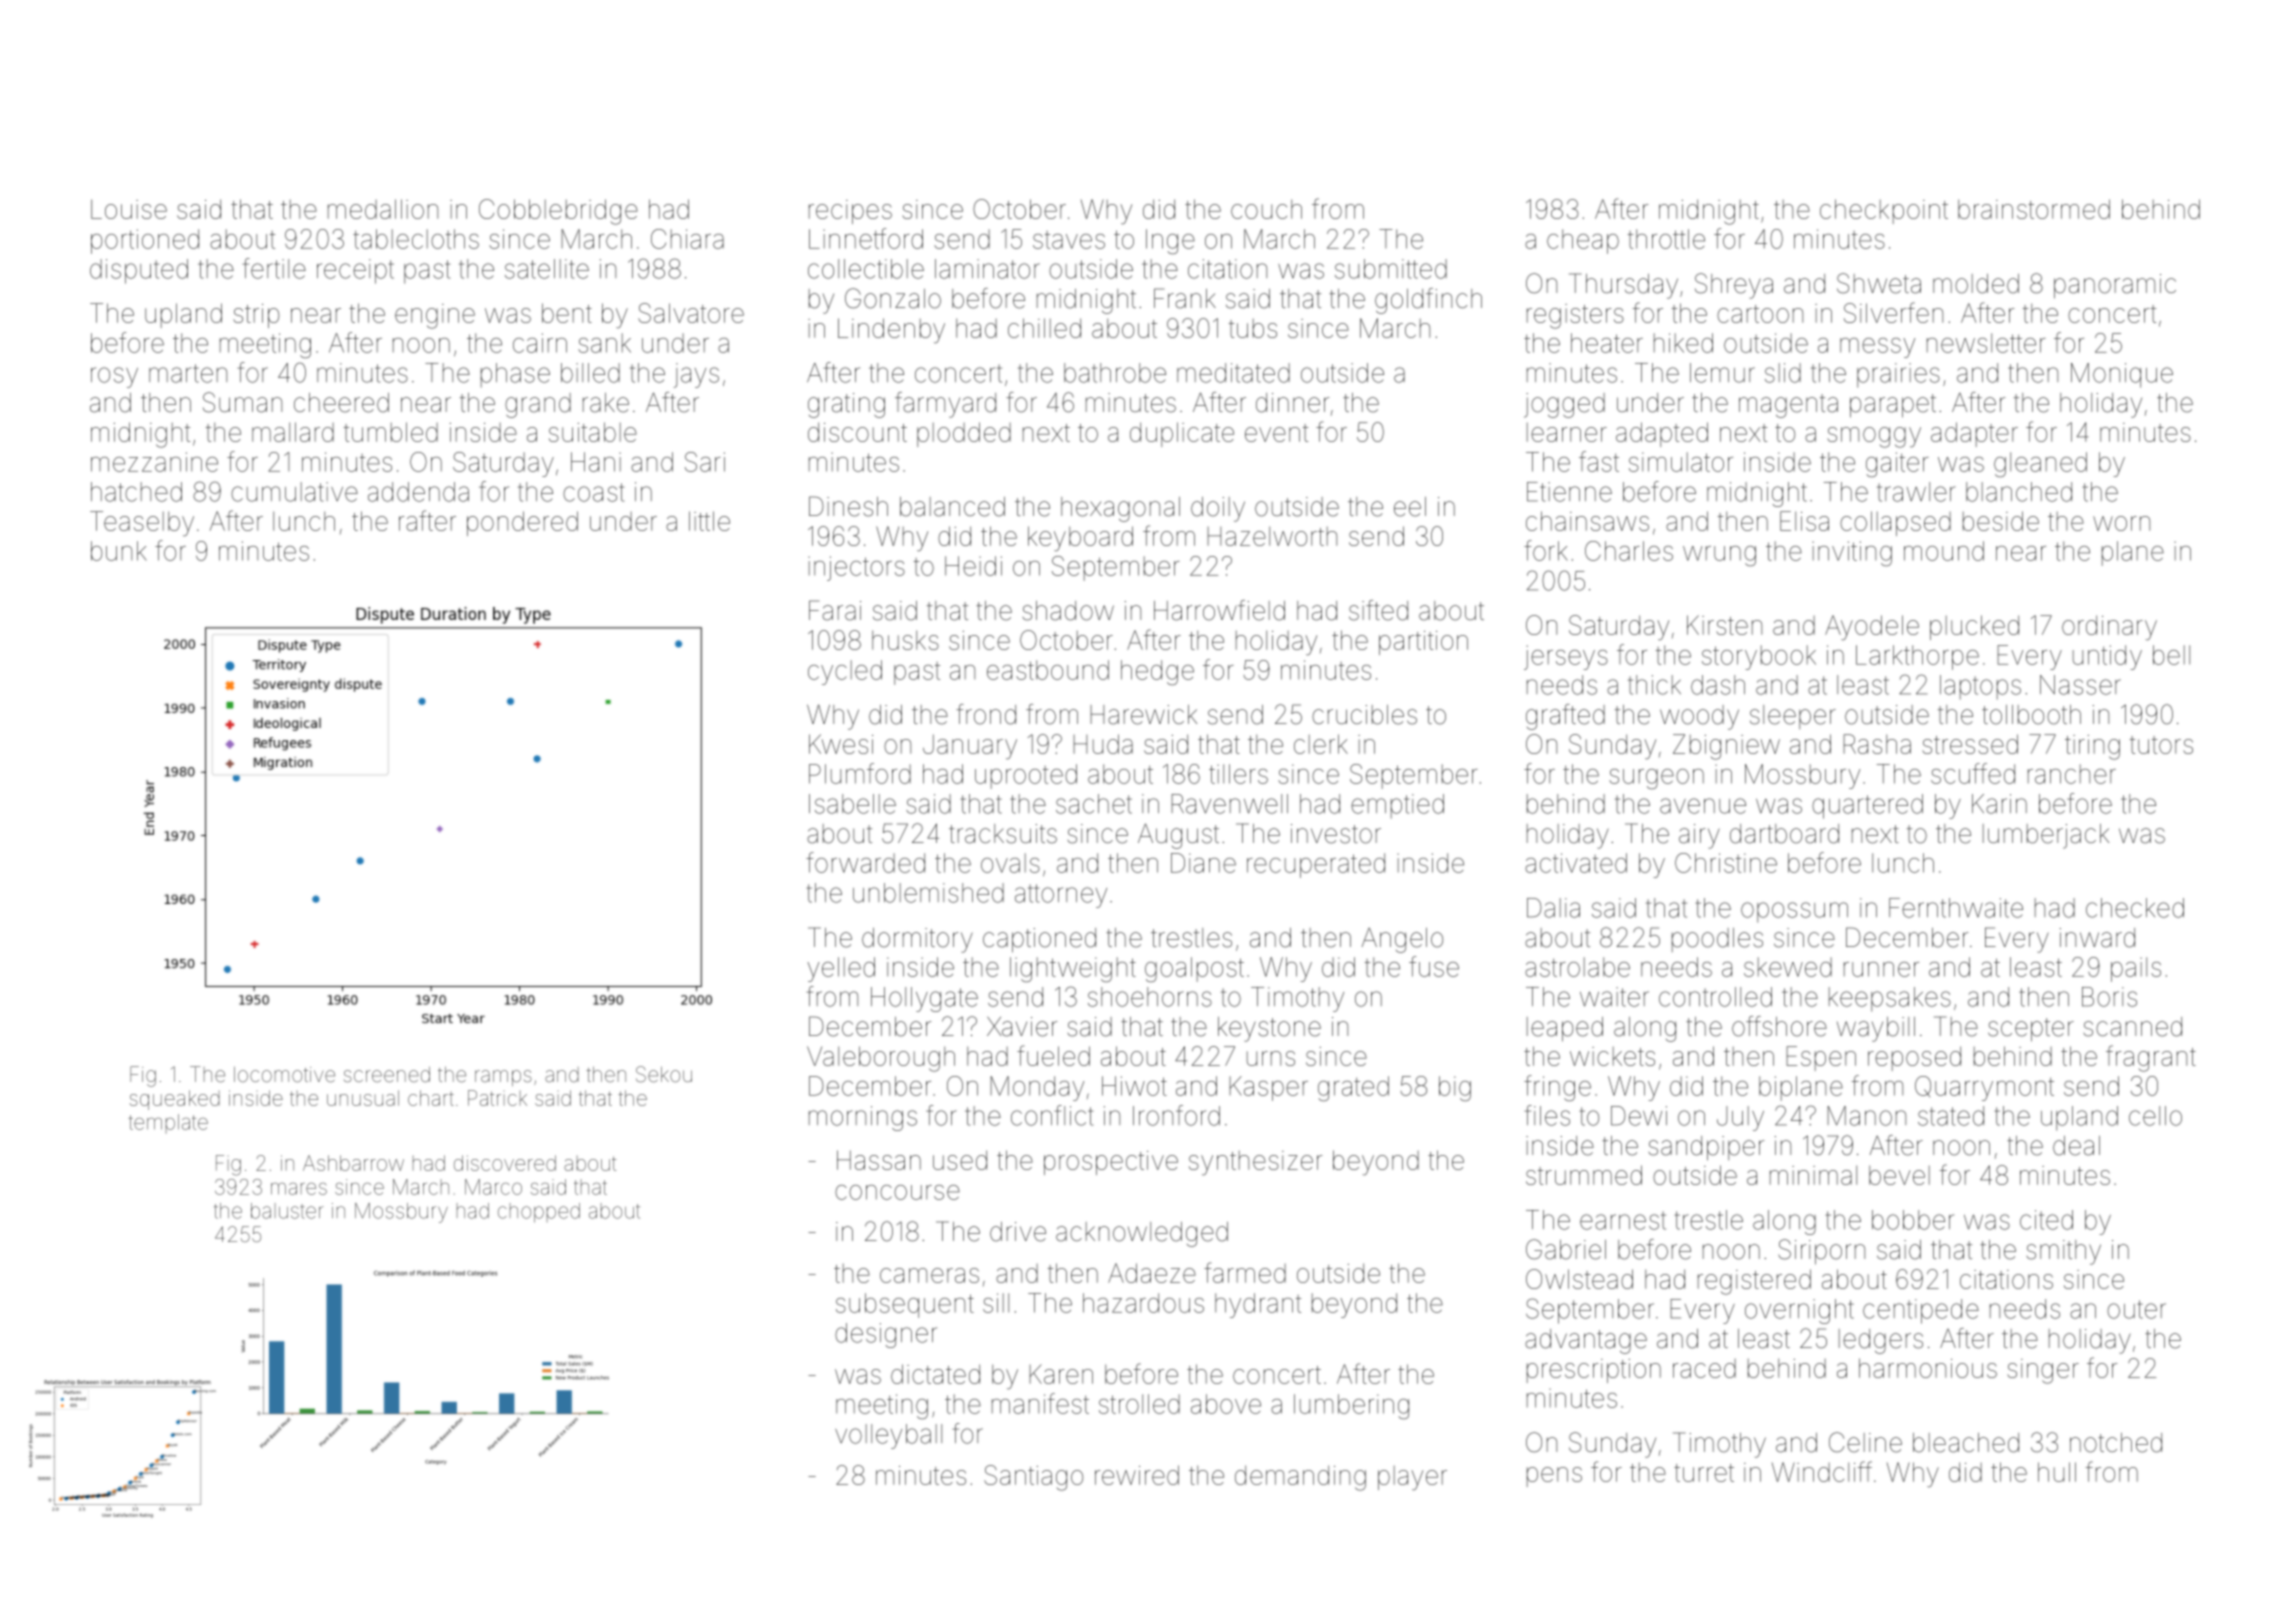 This screenshot has height=1620, width=2292. What do you see at coordinates (841, 969) in the screenshot?
I see `yelled` at bounding box center [841, 969].
